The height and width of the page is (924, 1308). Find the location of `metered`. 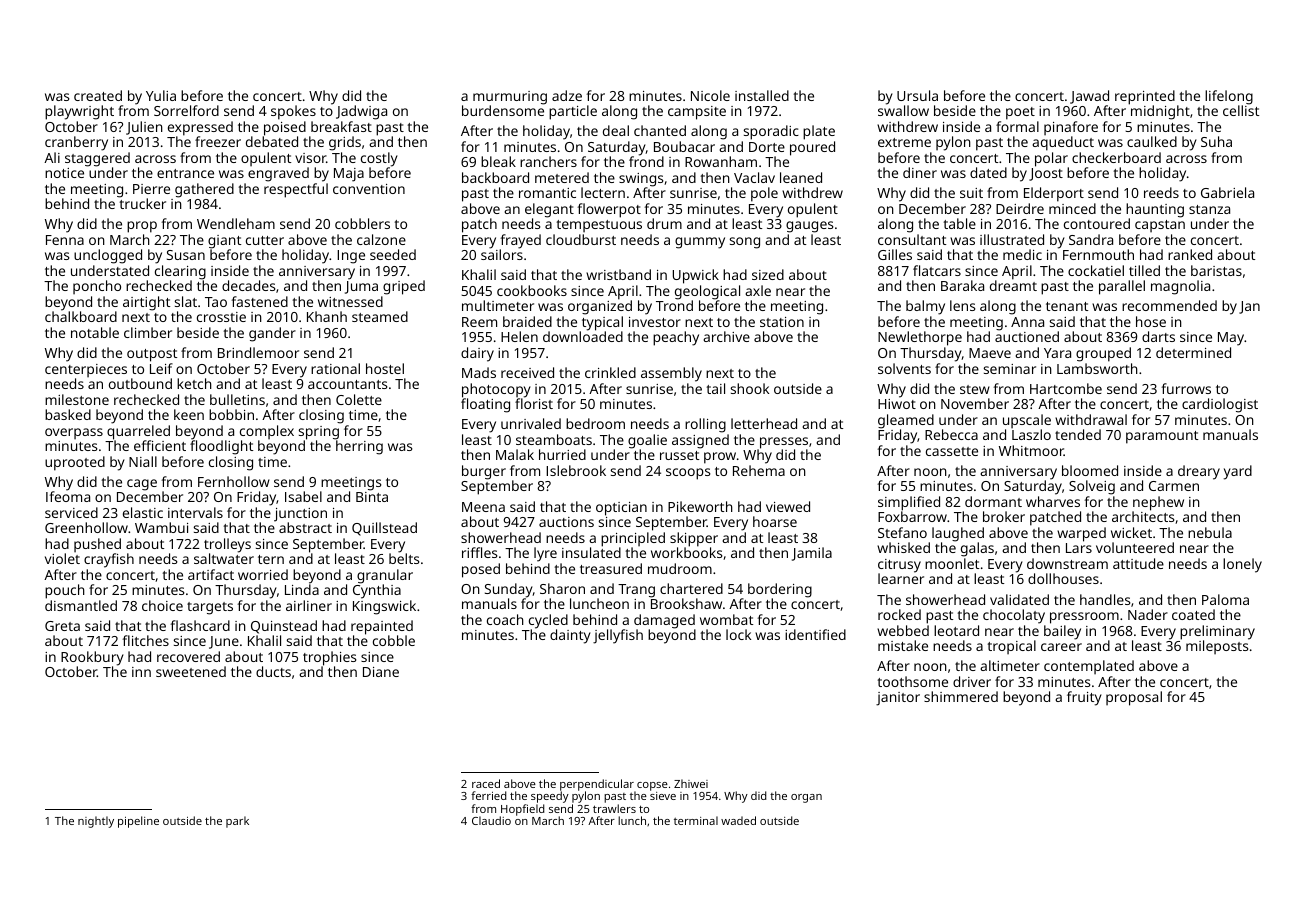

metered is located at coordinates (562, 177).
